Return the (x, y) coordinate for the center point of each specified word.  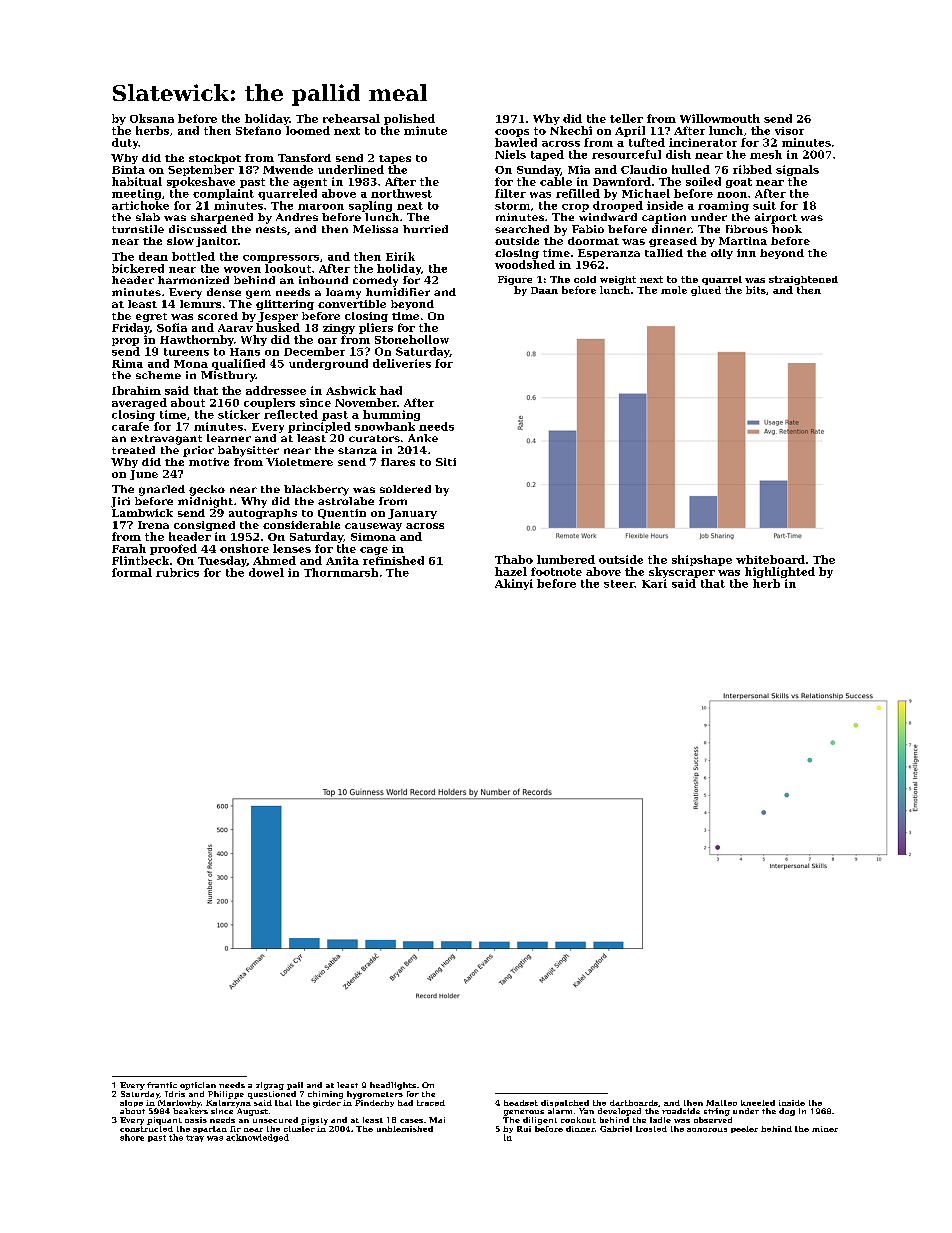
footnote (556, 571)
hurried (425, 229)
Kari (654, 583)
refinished (393, 560)
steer (619, 584)
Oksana (152, 118)
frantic (162, 1085)
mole (674, 290)
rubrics (177, 572)
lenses (292, 548)
